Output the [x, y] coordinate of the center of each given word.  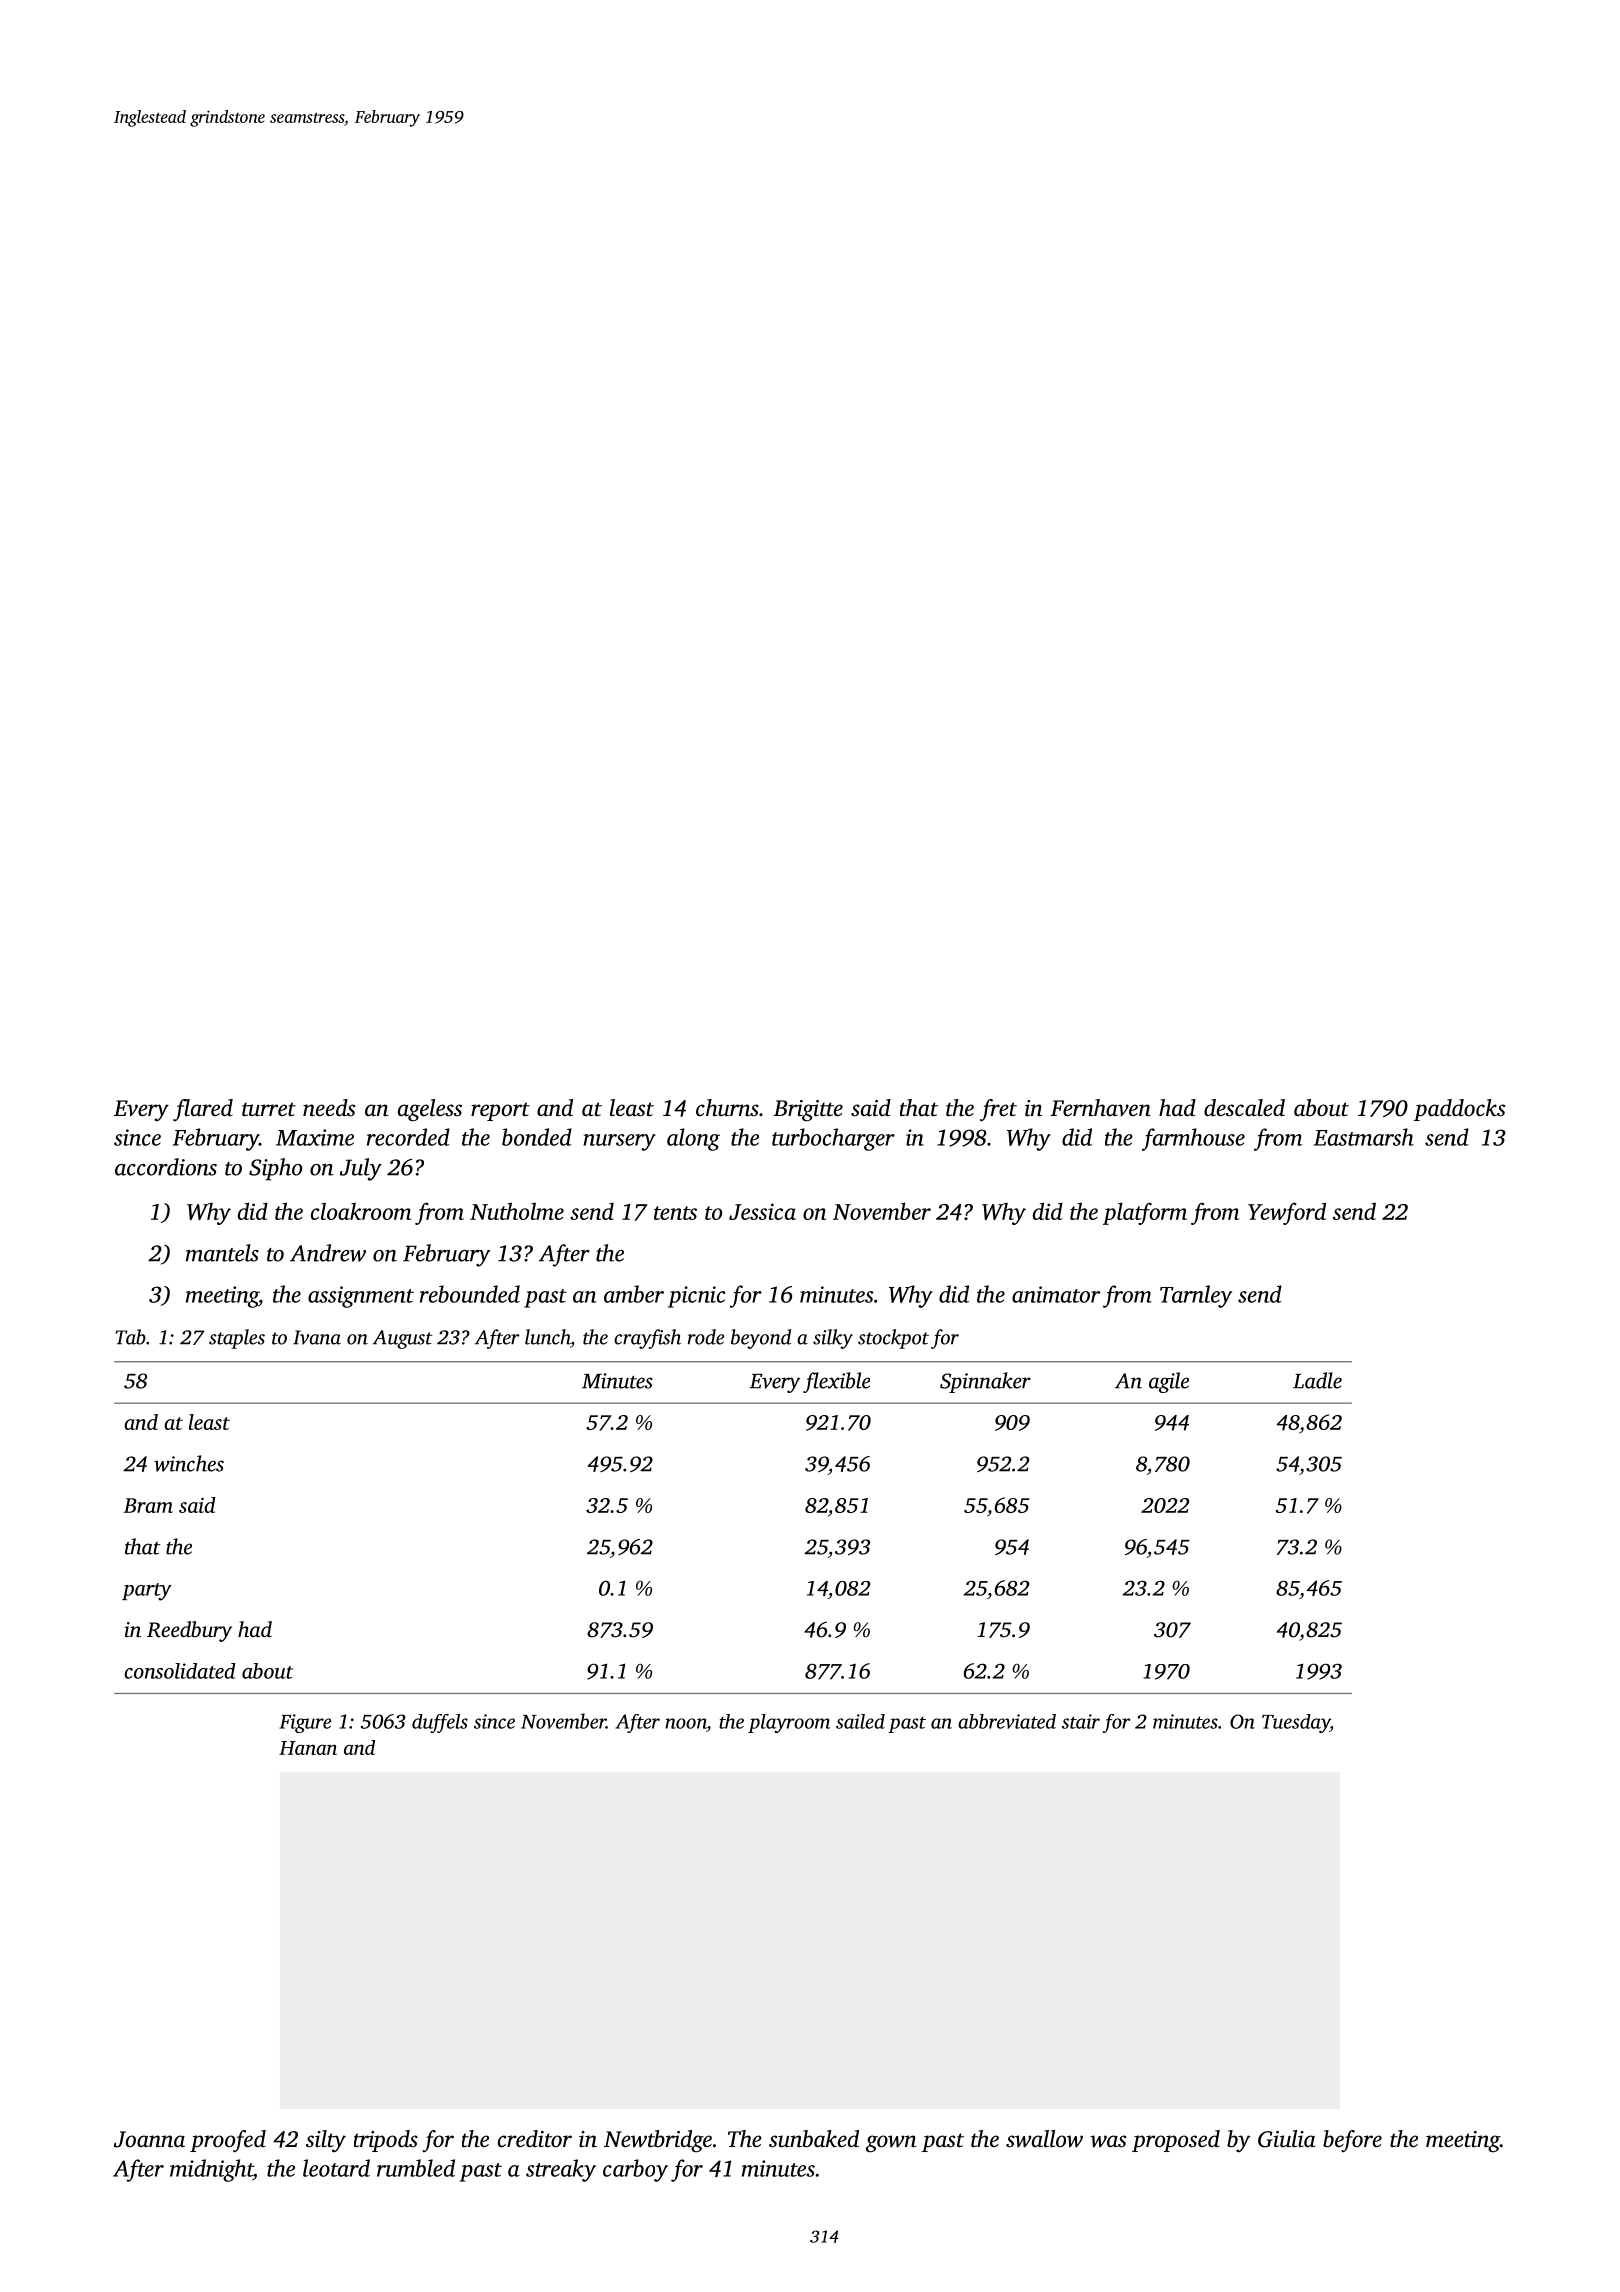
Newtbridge [658, 2141]
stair [1081, 1721]
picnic [696, 1297]
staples [237, 1339]
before [1352, 2141]
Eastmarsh [1364, 1137]
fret [998, 1110]
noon [686, 1723]
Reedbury [189, 1631]
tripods [386, 2141]
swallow [1044, 2139]
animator [1056, 1294]
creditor [535, 2139]
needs [329, 1108]
